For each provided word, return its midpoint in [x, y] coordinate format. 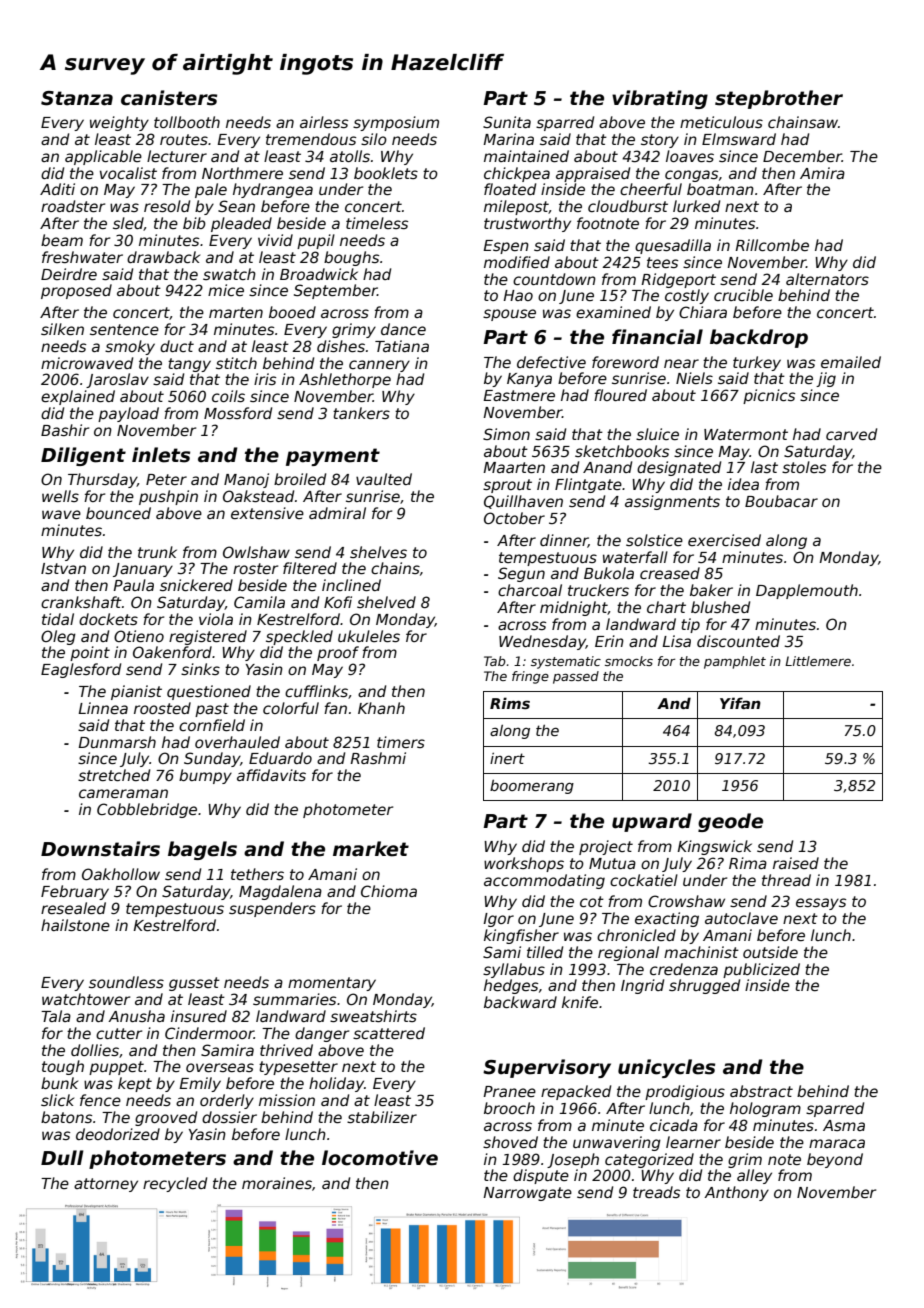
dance [403, 329]
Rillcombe [772, 245]
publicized [761, 970]
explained [78, 397]
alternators [827, 279]
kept [135, 1084]
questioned [209, 692]
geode [730, 822]
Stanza [77, 98]
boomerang [532, 787]
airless [324, 122]
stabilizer [382, 1117]
